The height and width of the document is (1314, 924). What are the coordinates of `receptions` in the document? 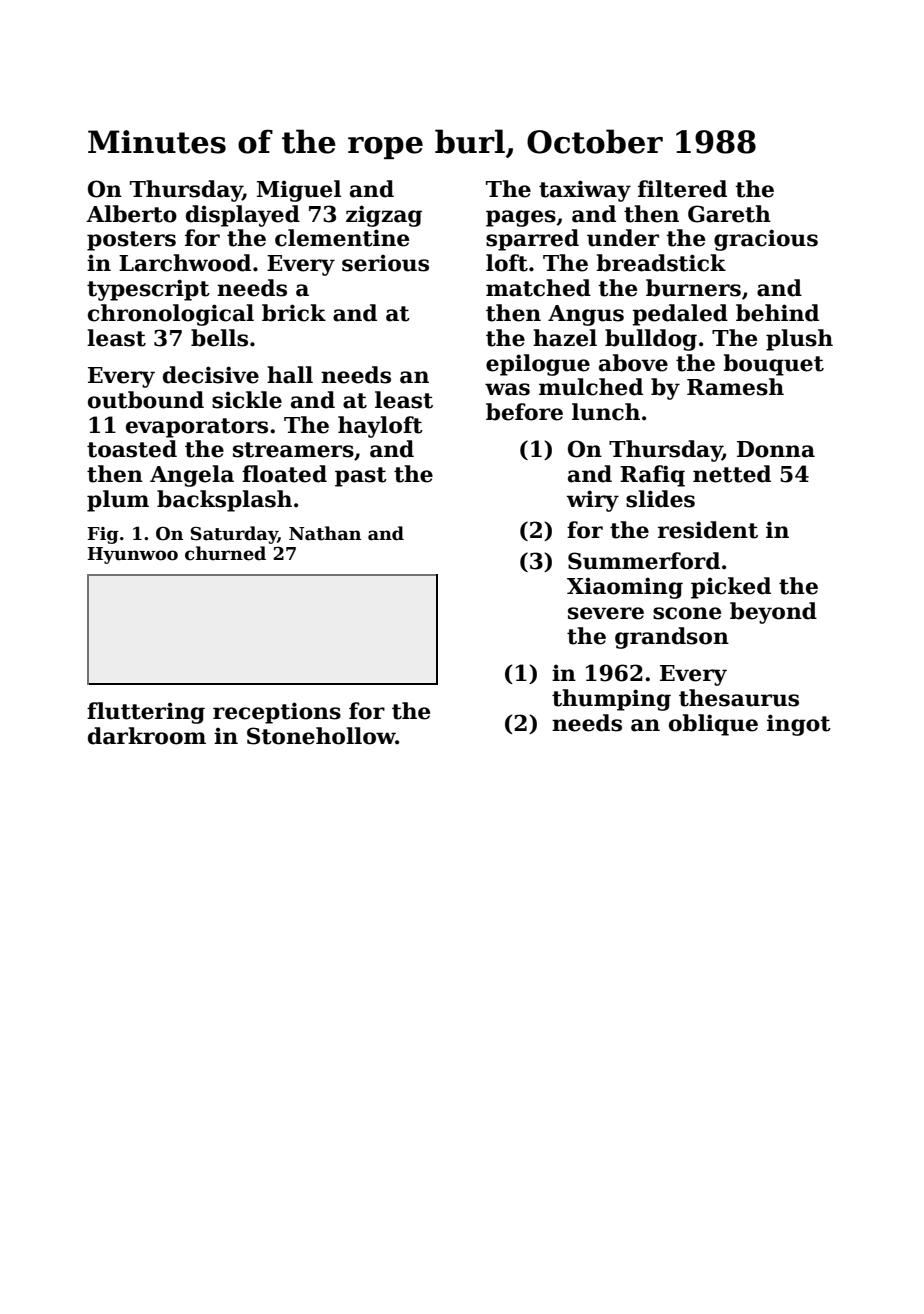 It's located at (277, 713).
